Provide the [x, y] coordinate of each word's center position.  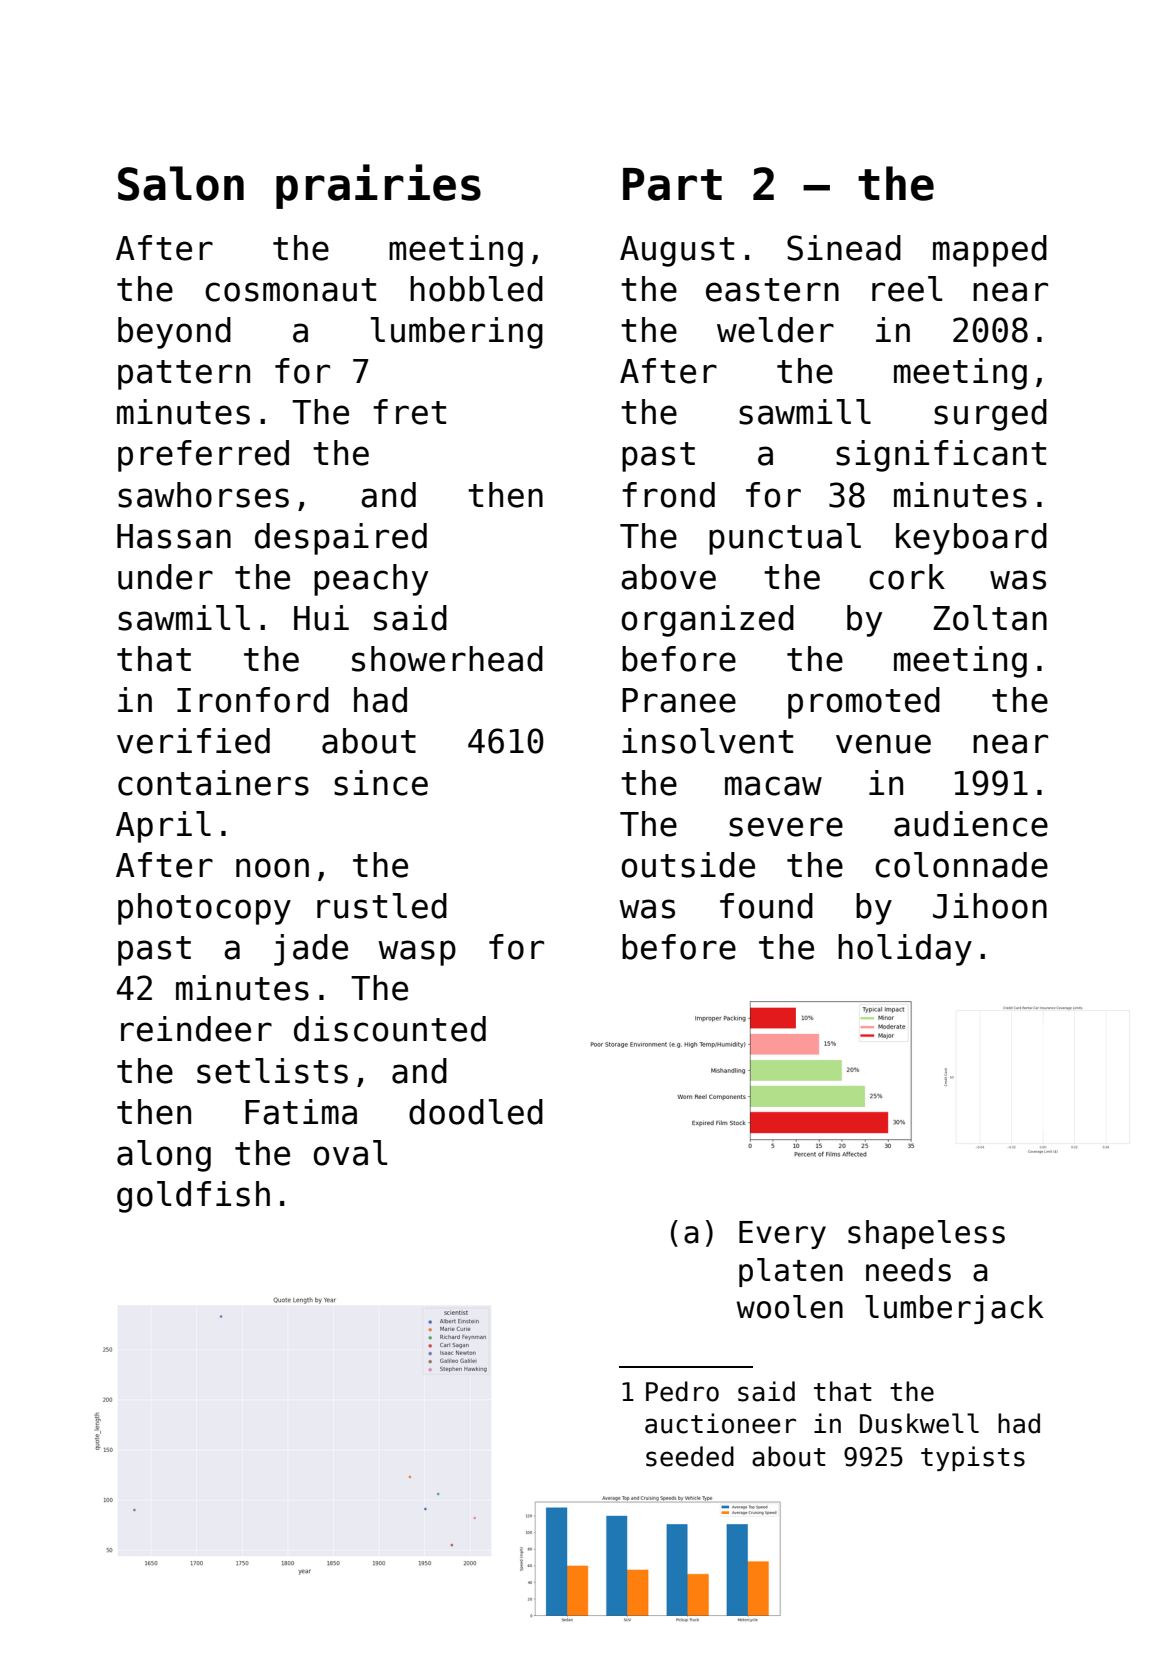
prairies [378, 186]
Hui [321, 618]
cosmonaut [290, 290]
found [766, 906]
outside [688, 865]
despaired [341, 539]
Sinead [844, 248]
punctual [785, 539]
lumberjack [954, 1309]
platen [791, 1272]
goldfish [193, 1197]
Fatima [301, 1112]
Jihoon [990, 906]
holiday [905, 950]
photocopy [204, 909]
